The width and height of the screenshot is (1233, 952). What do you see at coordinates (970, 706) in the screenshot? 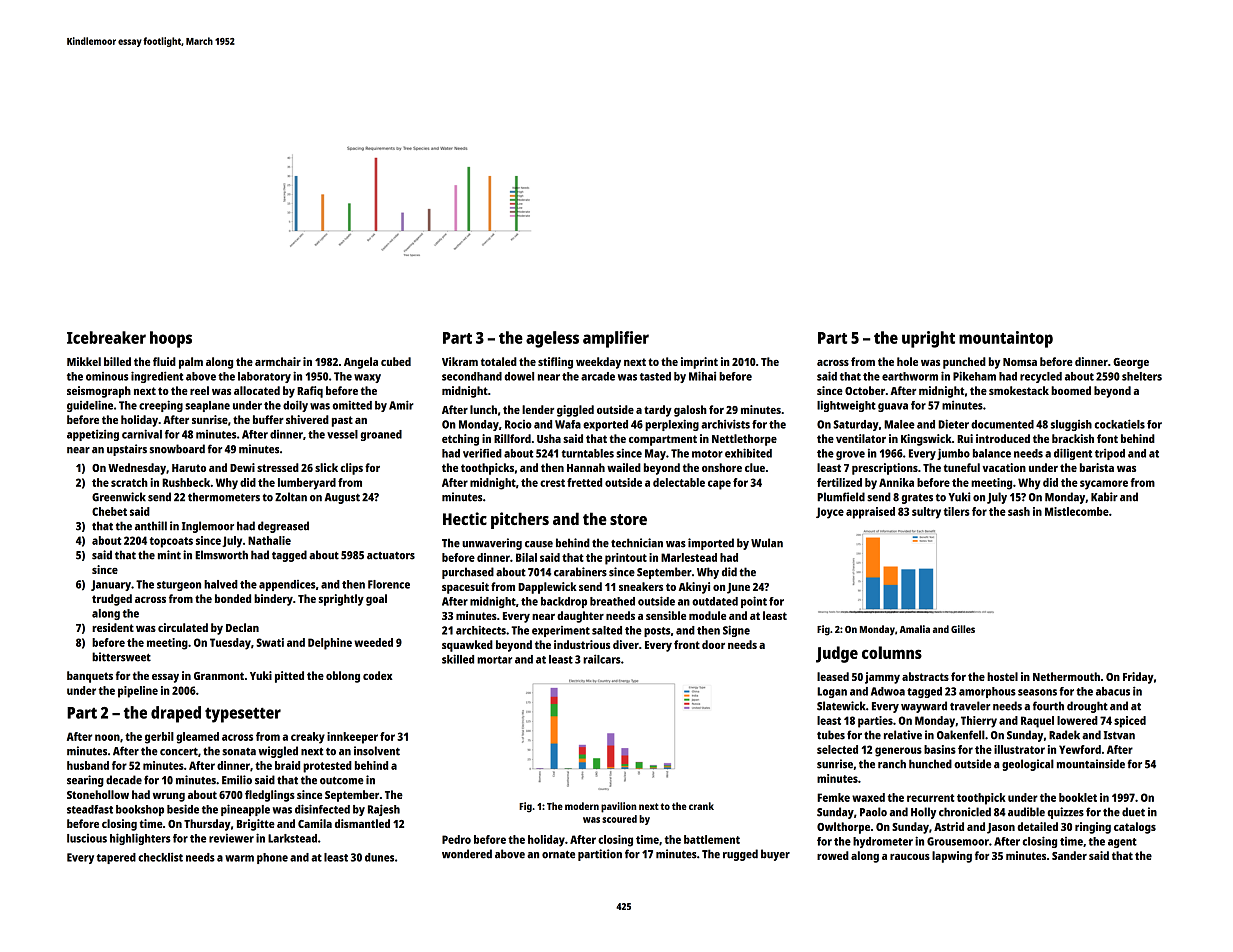
I see `traveler` at bounding box center [970, 706].
